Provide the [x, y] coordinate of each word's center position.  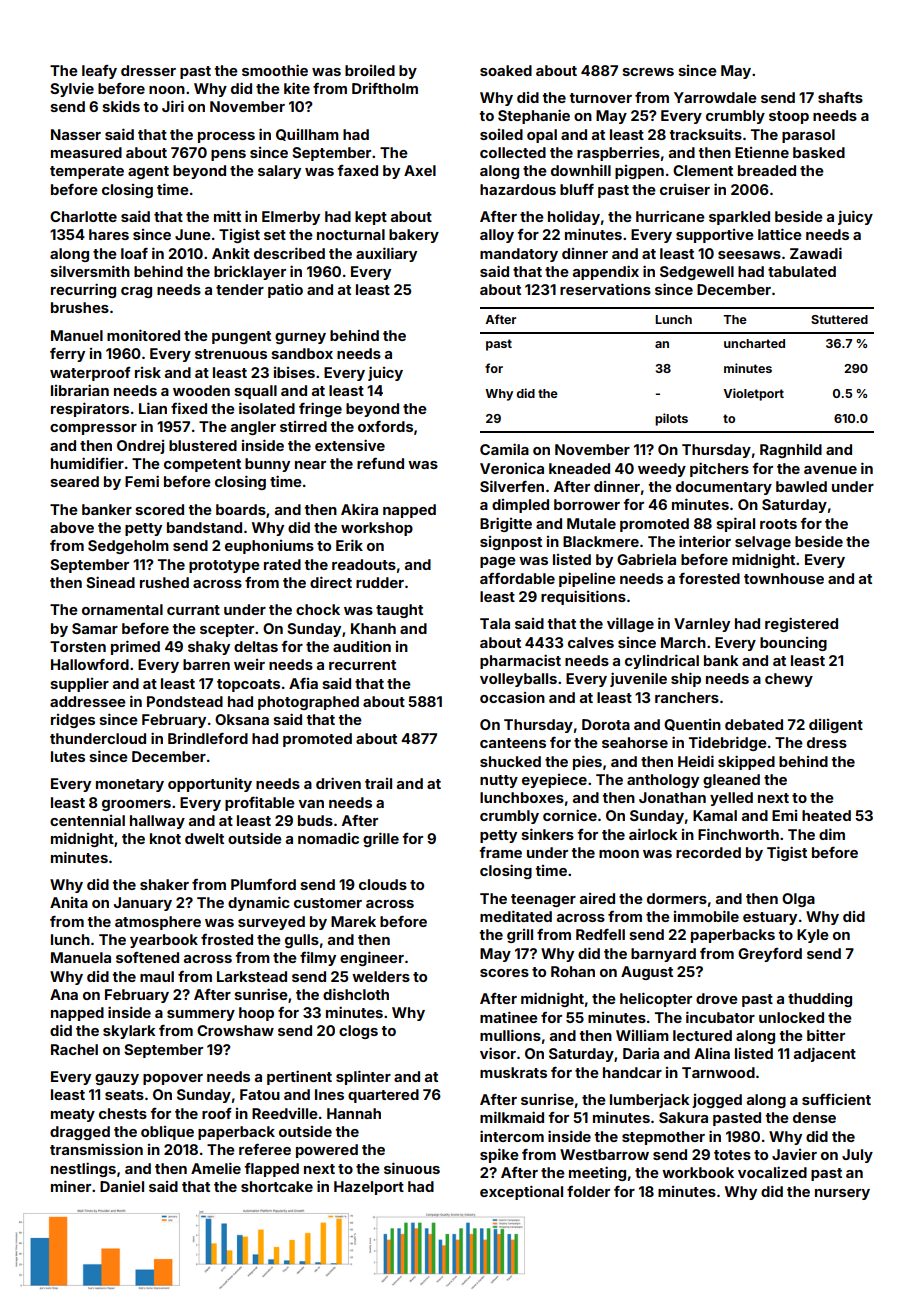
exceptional [521, 1192]
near [310, 465]
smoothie [275, 70]
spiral [735, 524]
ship [686, 679]
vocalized [772, 1172]
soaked [506, 70]
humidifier [87, 463]
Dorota [606, 724]
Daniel [122, 1186]
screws [648, 72]
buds [315, 820]
